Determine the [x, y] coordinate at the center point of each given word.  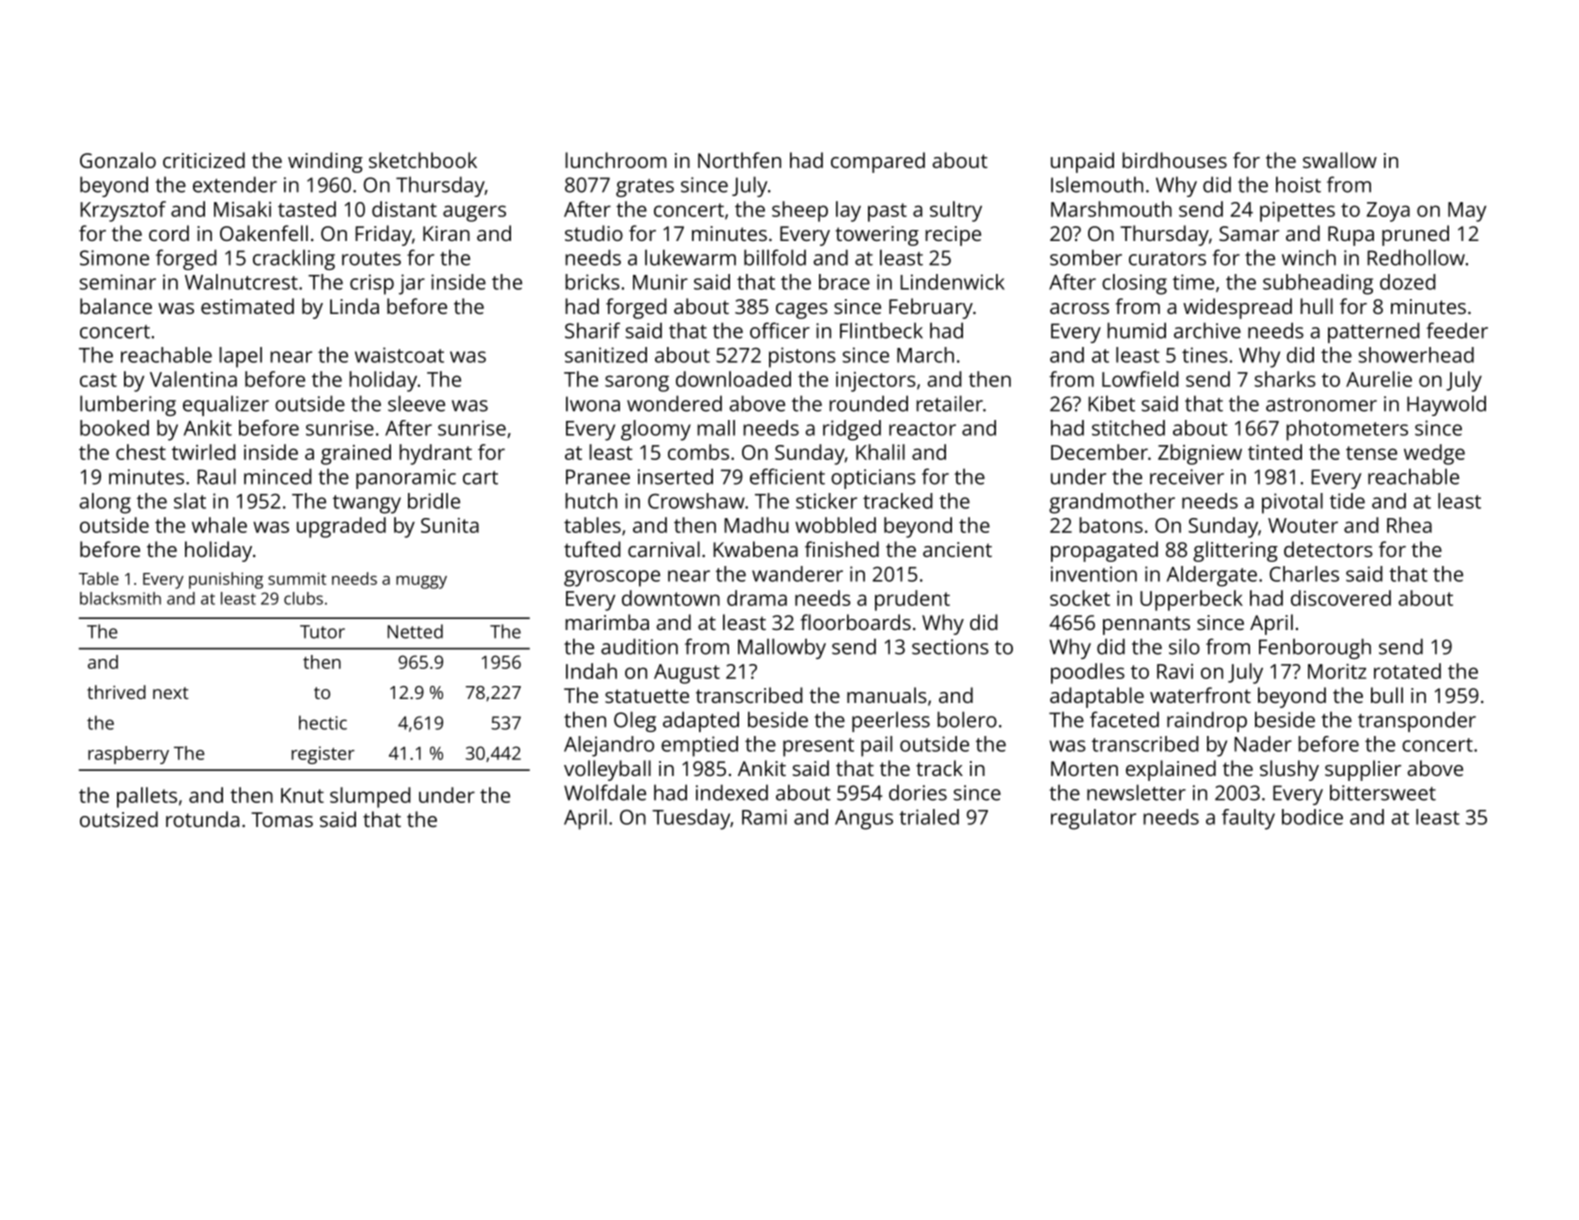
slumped [370, 797]
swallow [1340, 160]
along [105, 503]
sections [950, 647]
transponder [1417, 721]
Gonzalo [118, 160]
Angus [864, 820]
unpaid [1082, 162]
